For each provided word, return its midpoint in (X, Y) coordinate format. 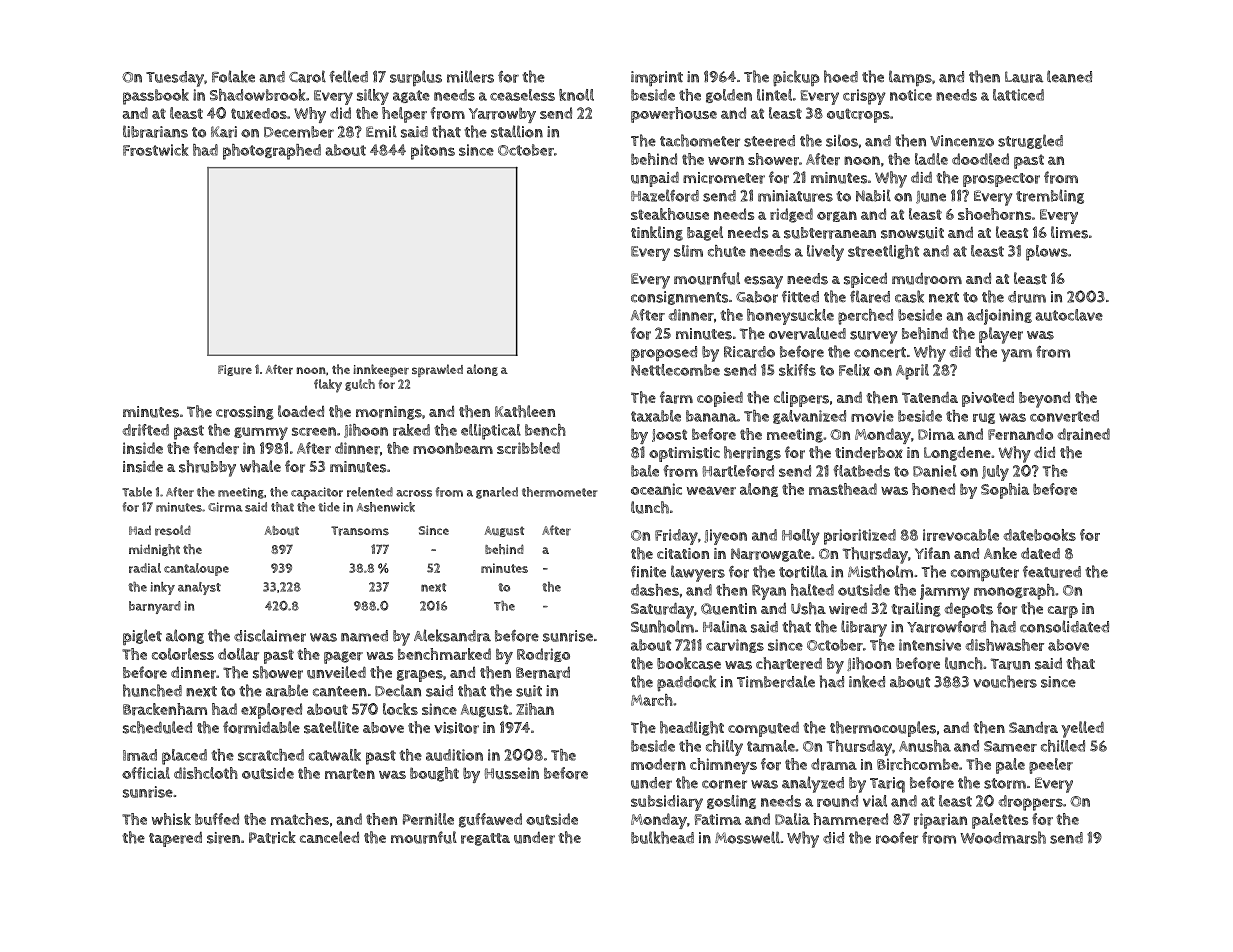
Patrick (272, 837)
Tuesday (175, 79)
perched (865, 317)
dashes (655, 590)
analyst (199, 588)
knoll (576, 95)
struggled (1030, 141)
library (864, 628)
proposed (664, 354)
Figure (235, 370)
